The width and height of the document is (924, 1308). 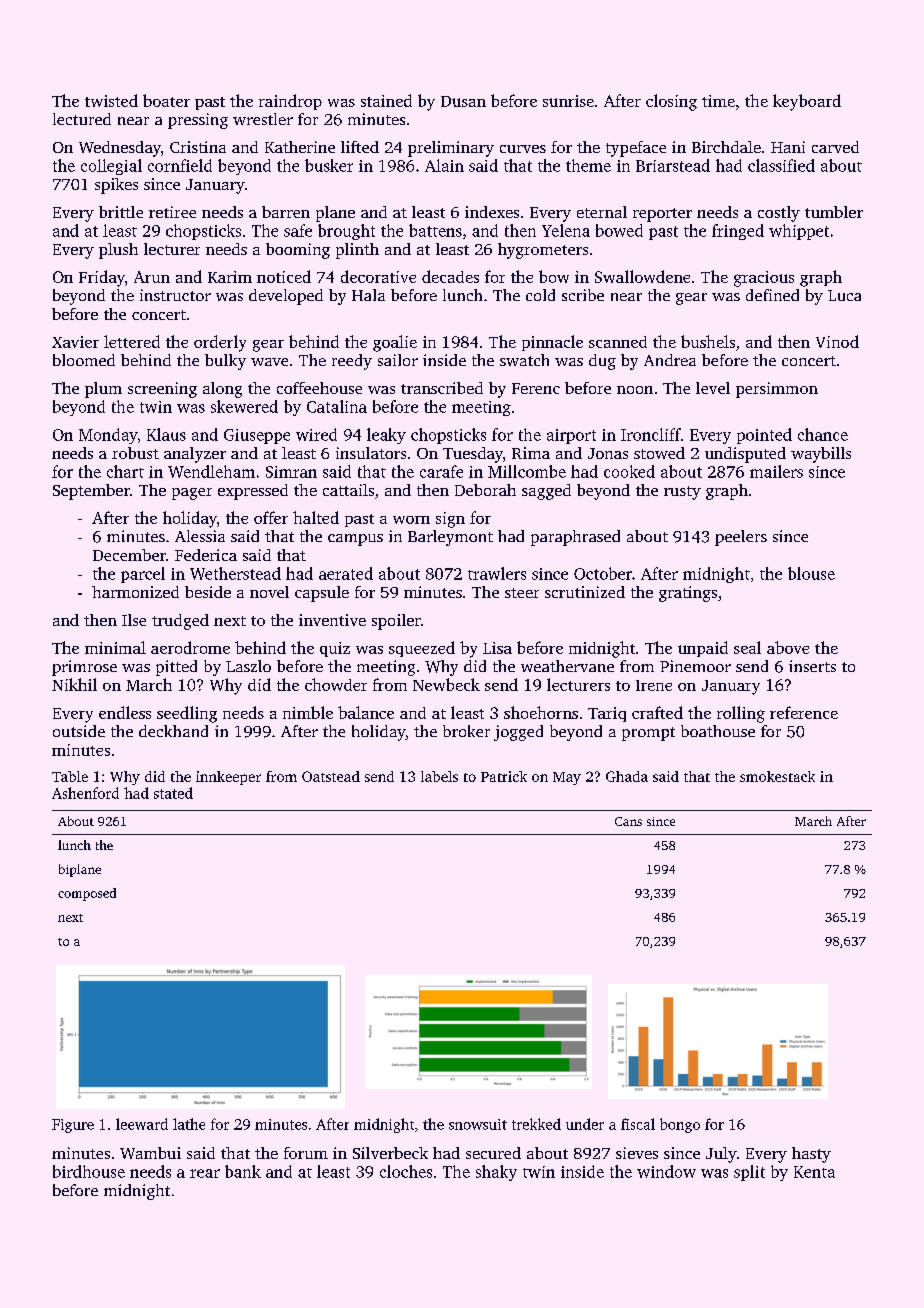 I want to click on Dusan, so click(x=463, y=101).
